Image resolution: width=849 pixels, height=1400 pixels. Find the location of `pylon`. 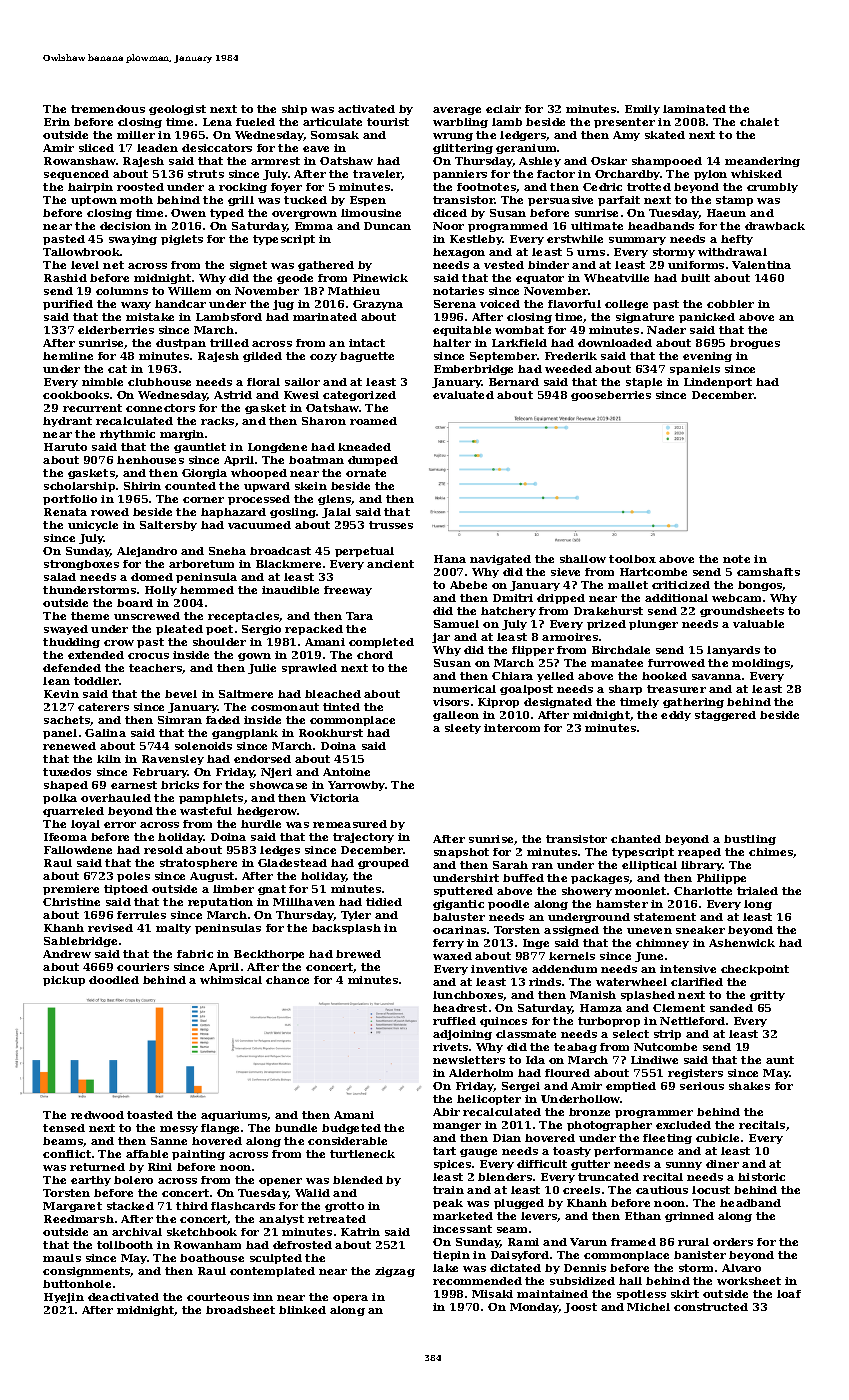

pylon is located at coordinates (710, 175).
